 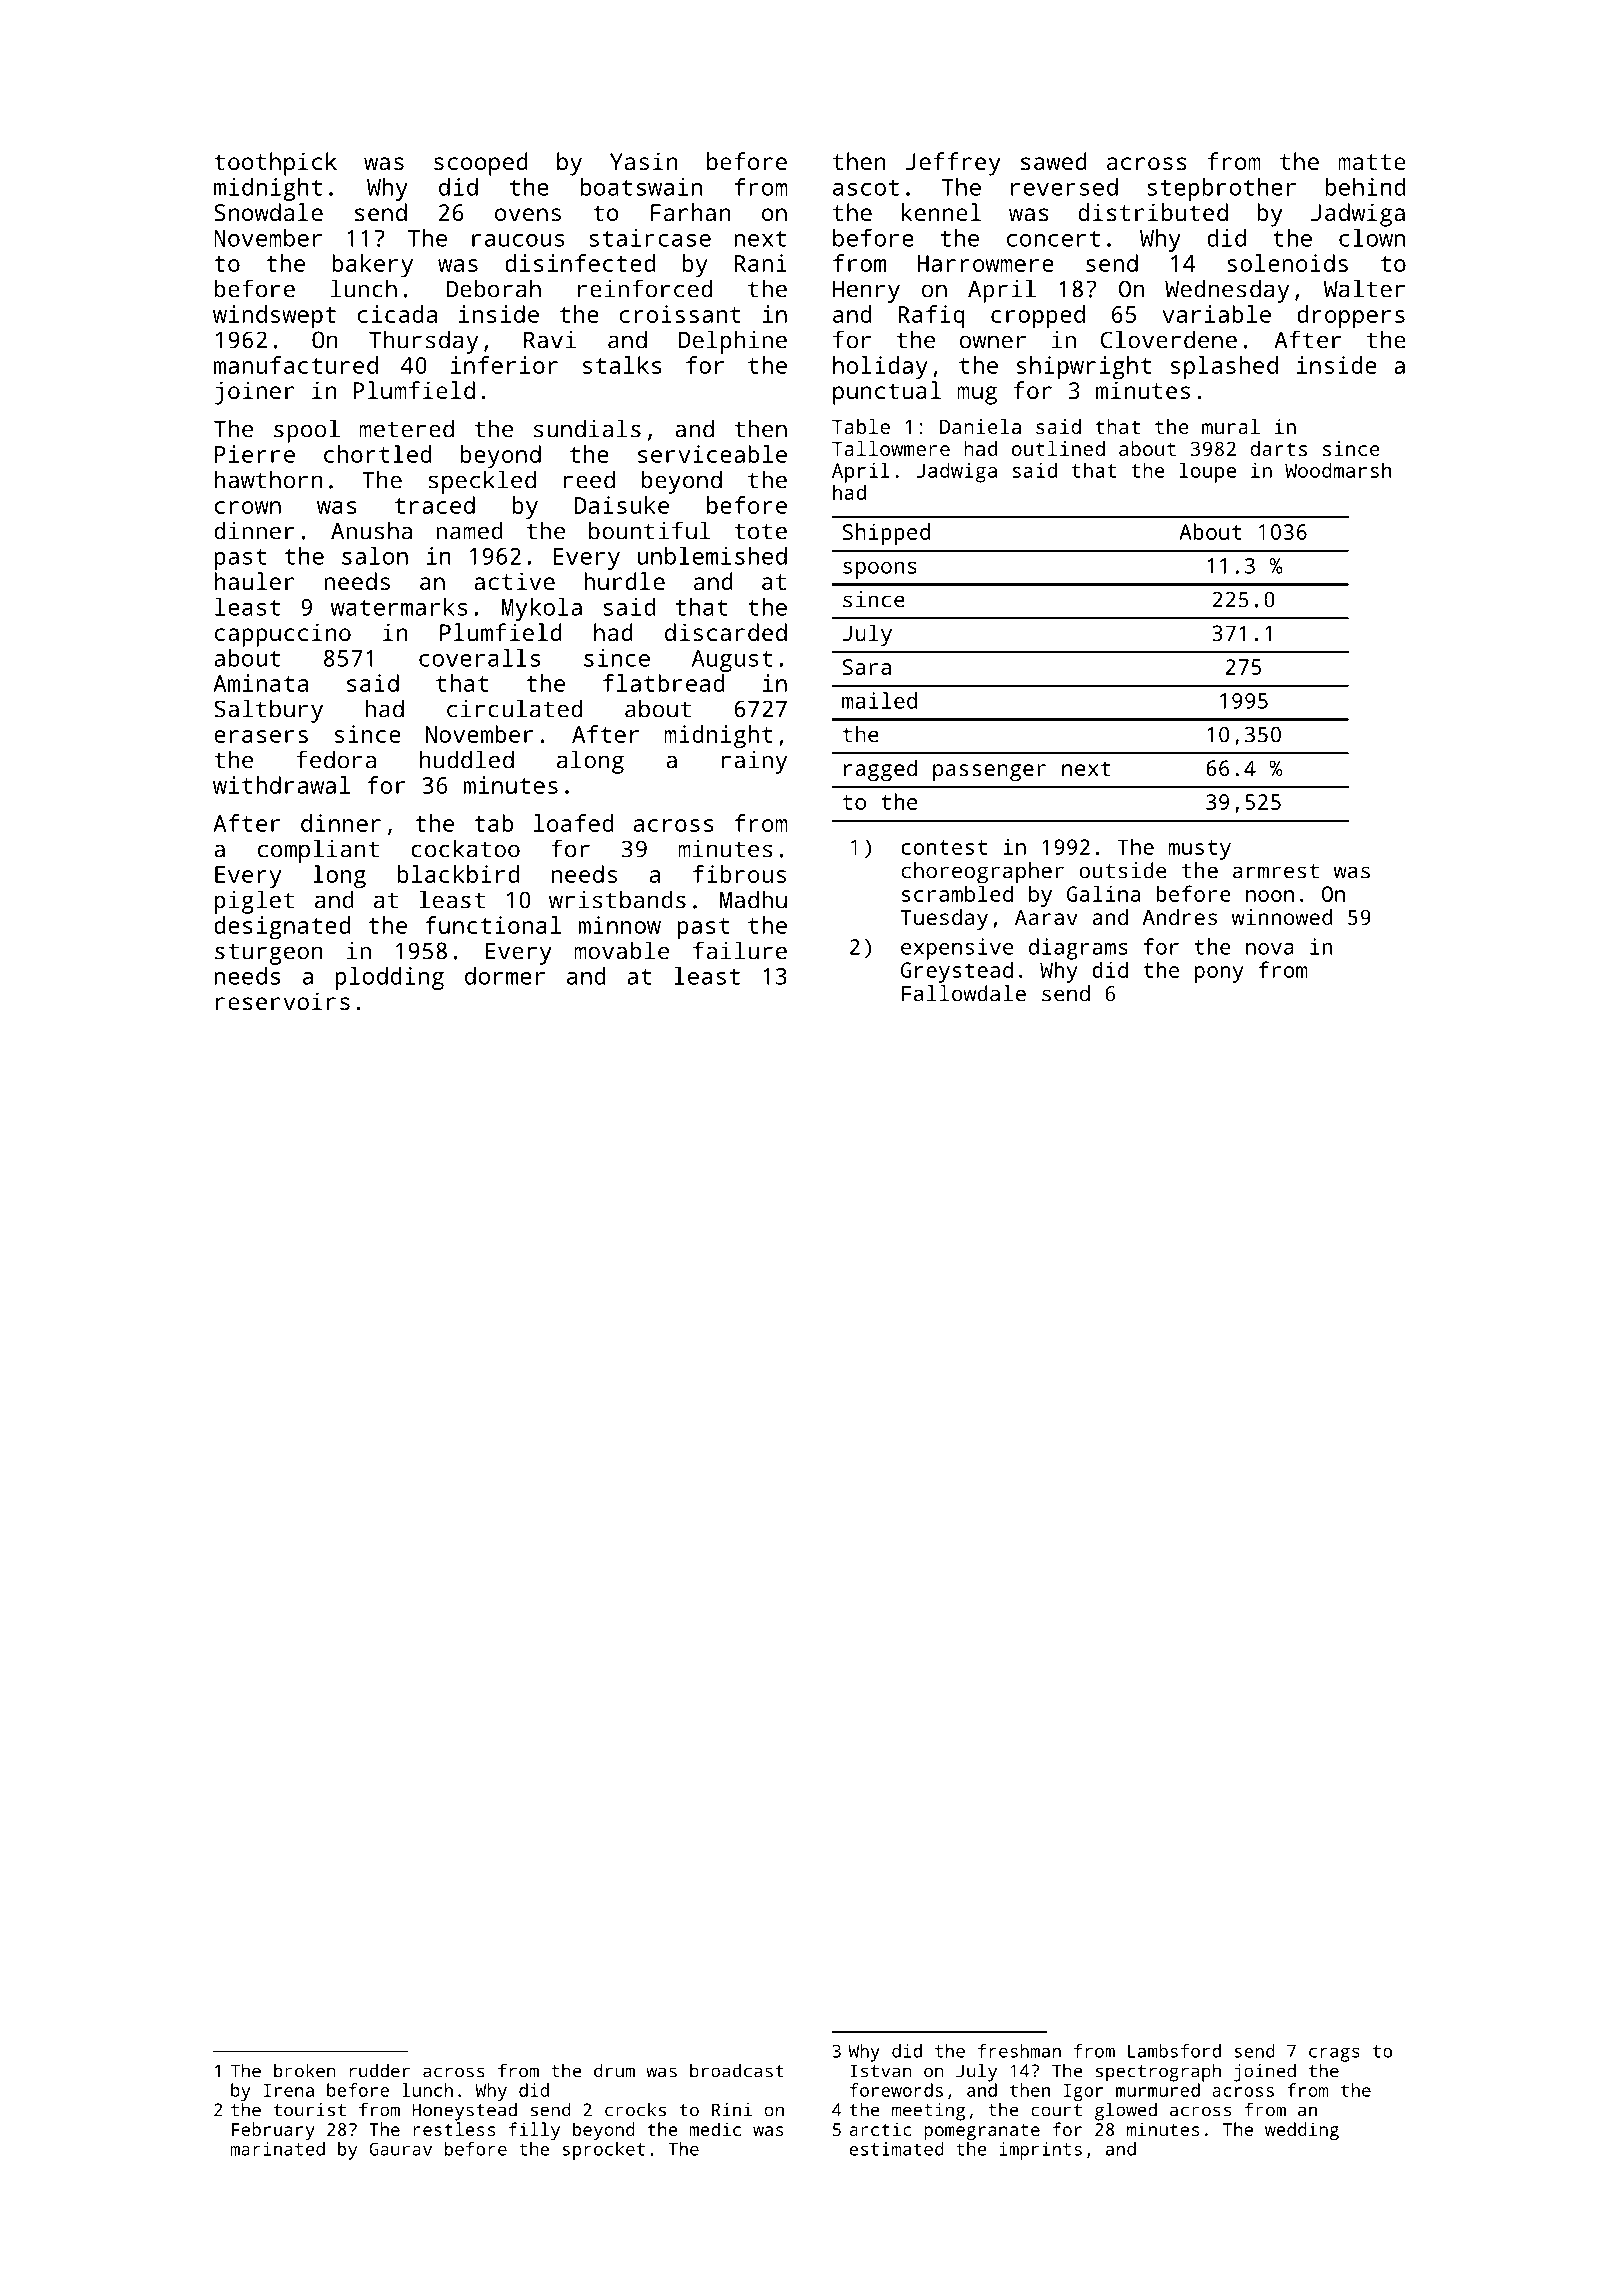 I want to click on dormer, so click(x=505, y=976).
